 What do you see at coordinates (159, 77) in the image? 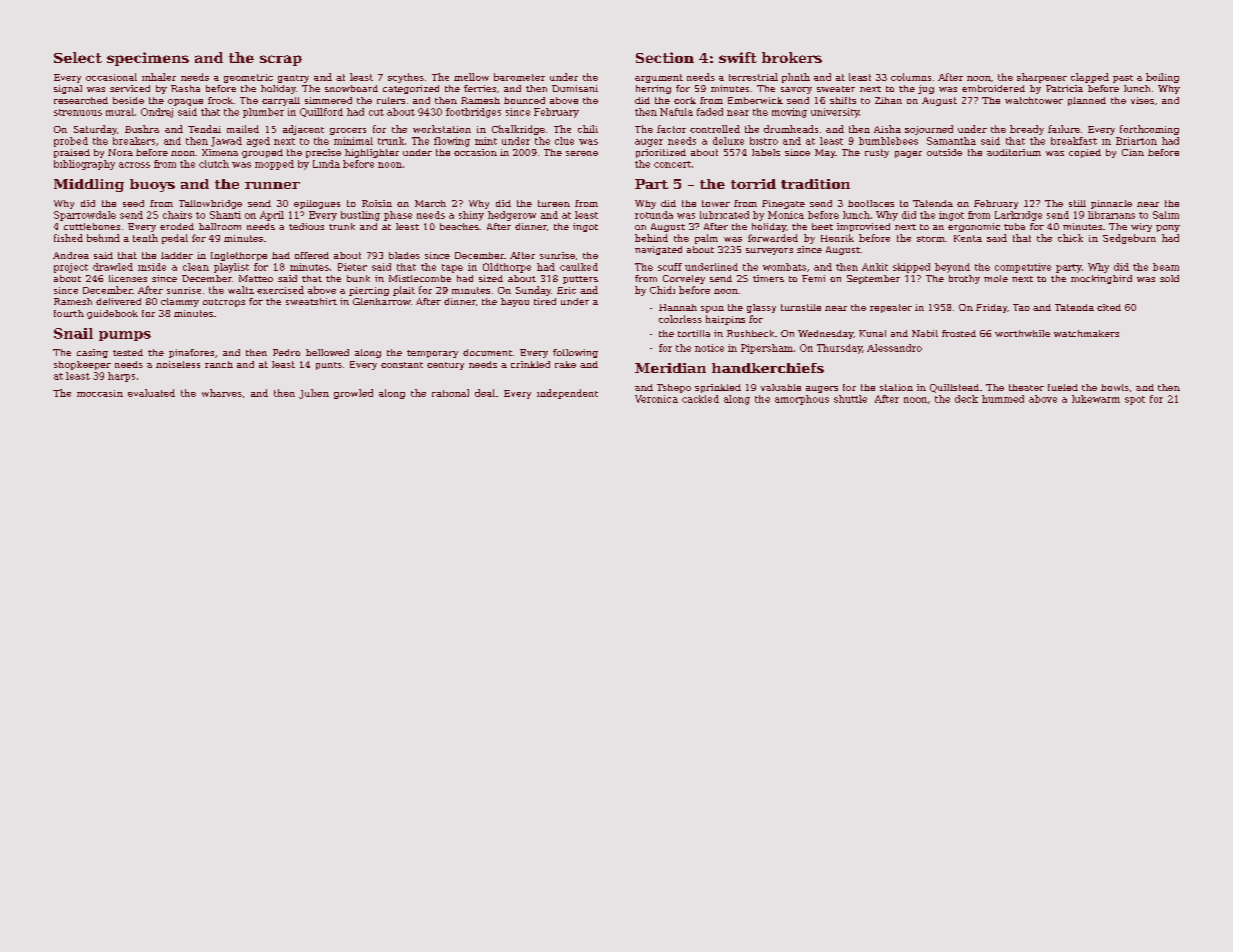
I see `inhaler` at bounding box center [159, 77].
